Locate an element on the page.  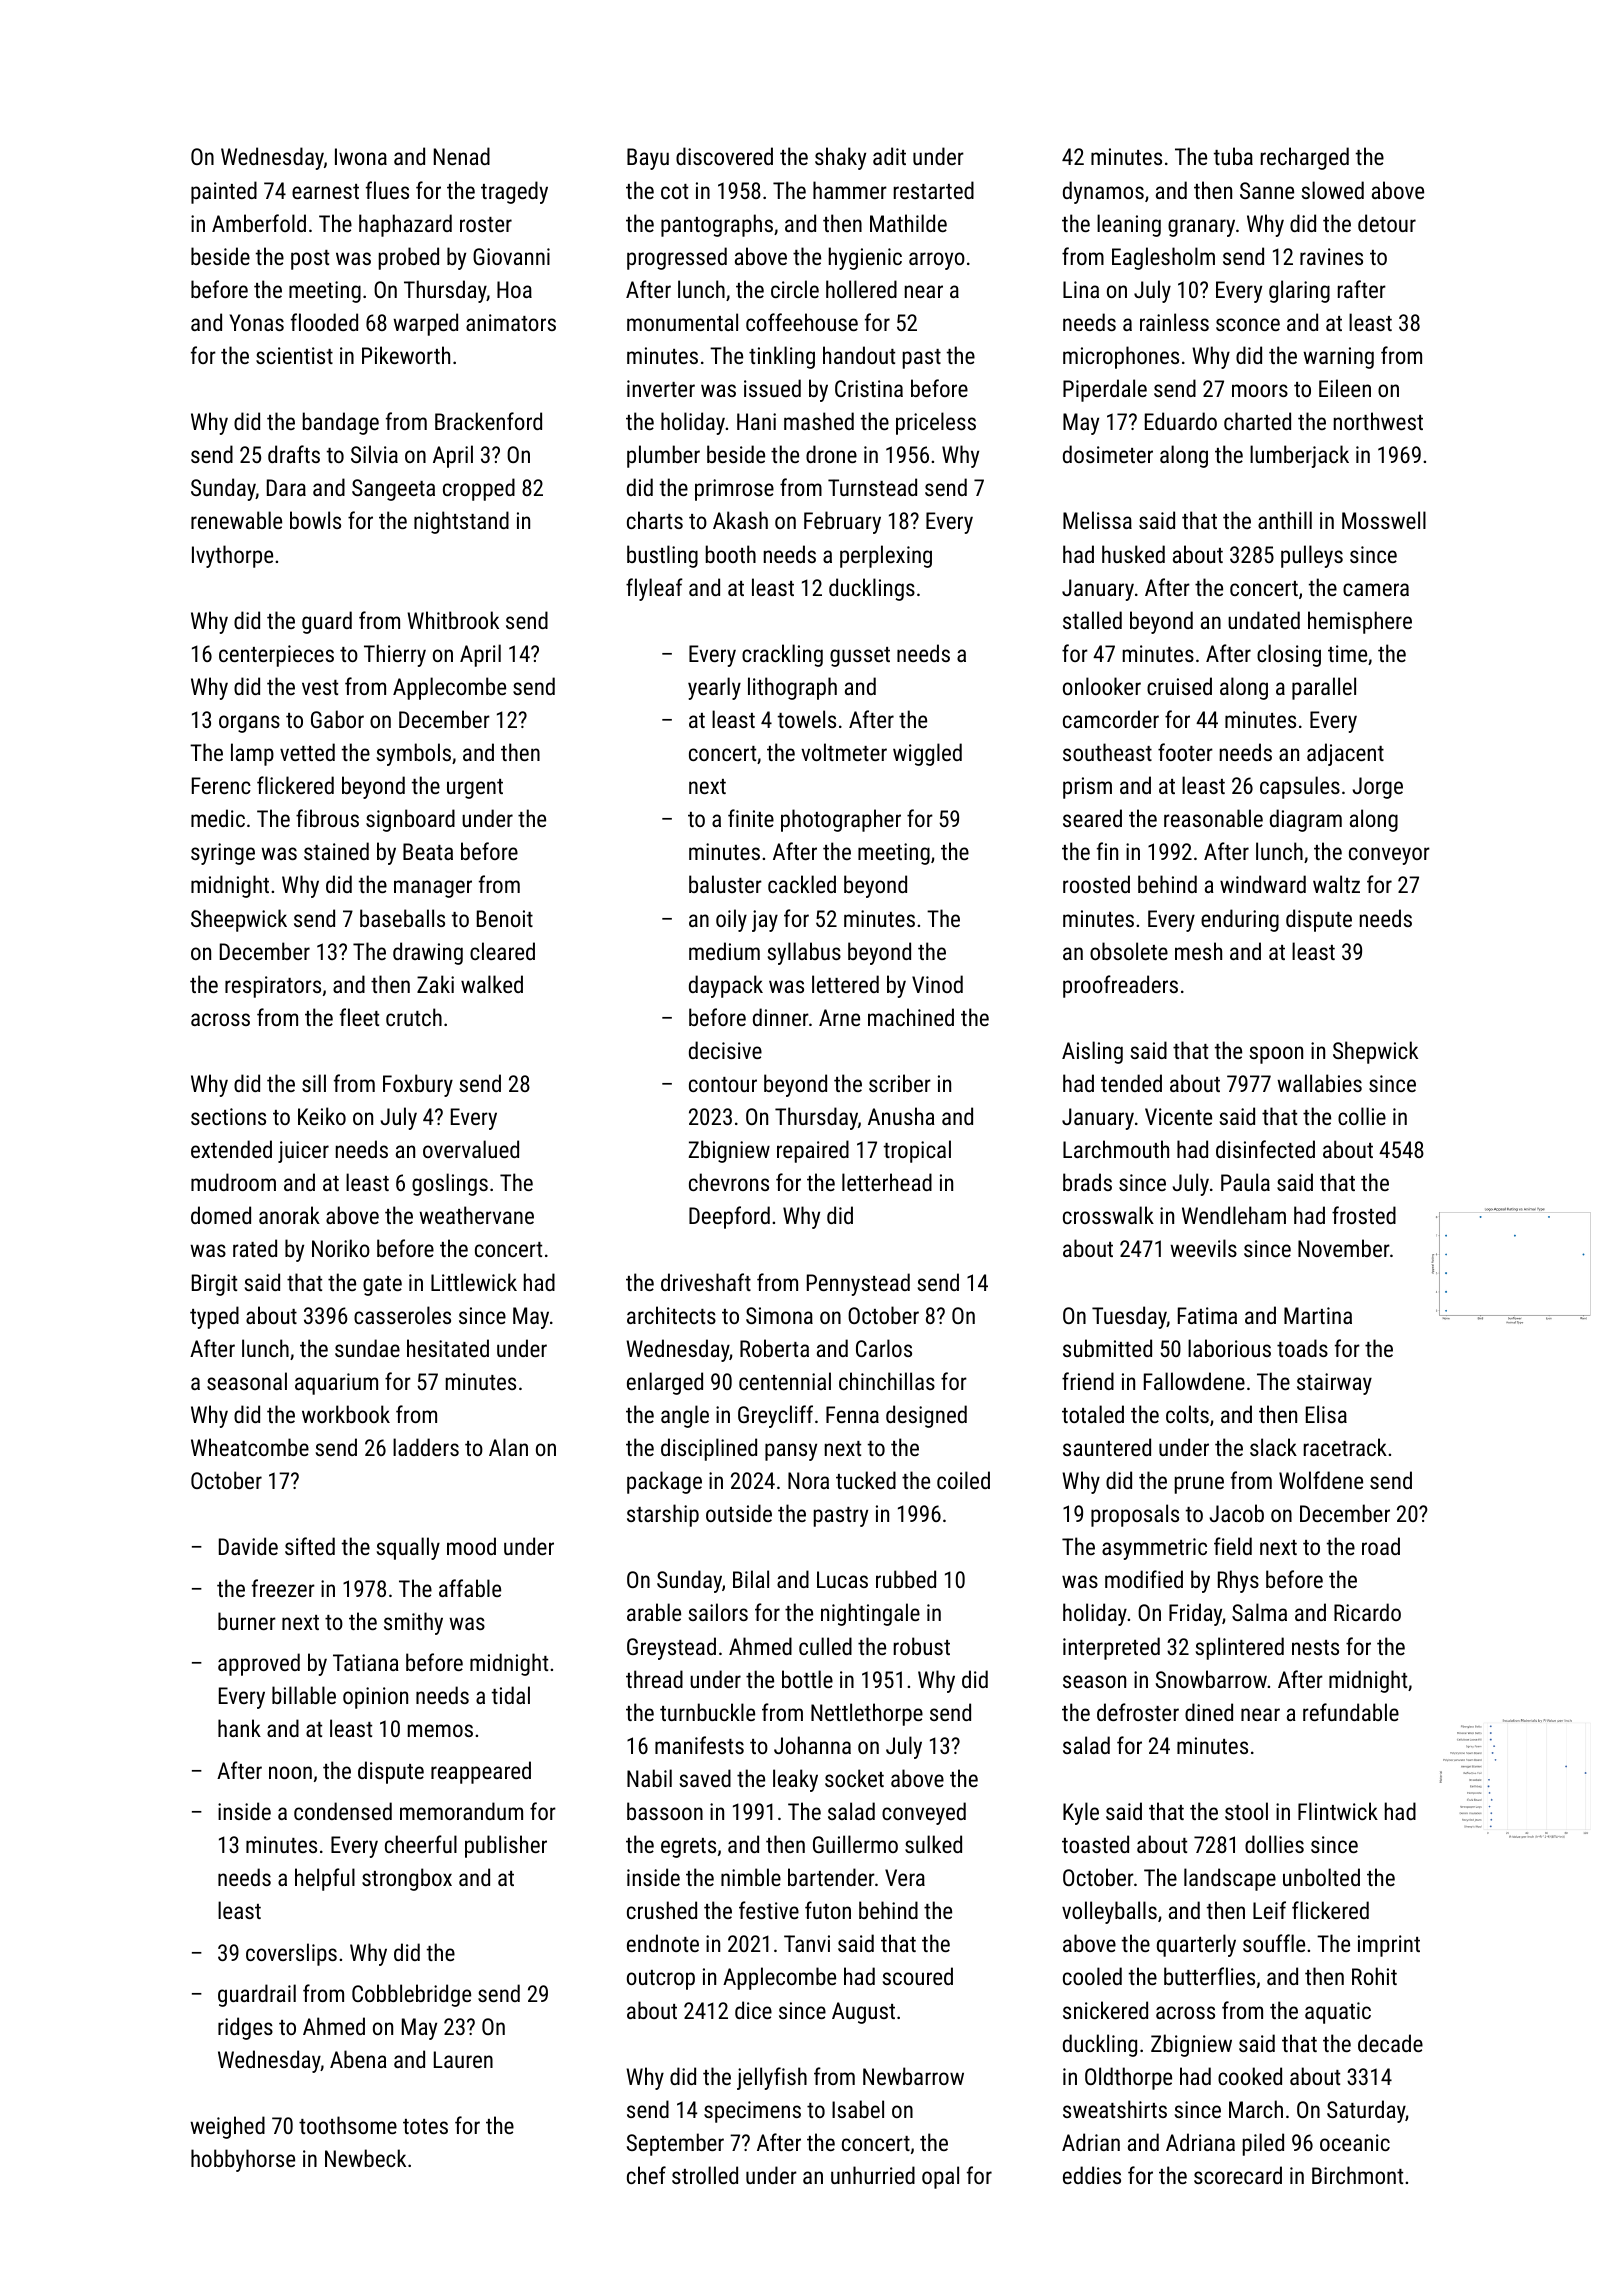
Nenad is located at coordinates (462, 156).
